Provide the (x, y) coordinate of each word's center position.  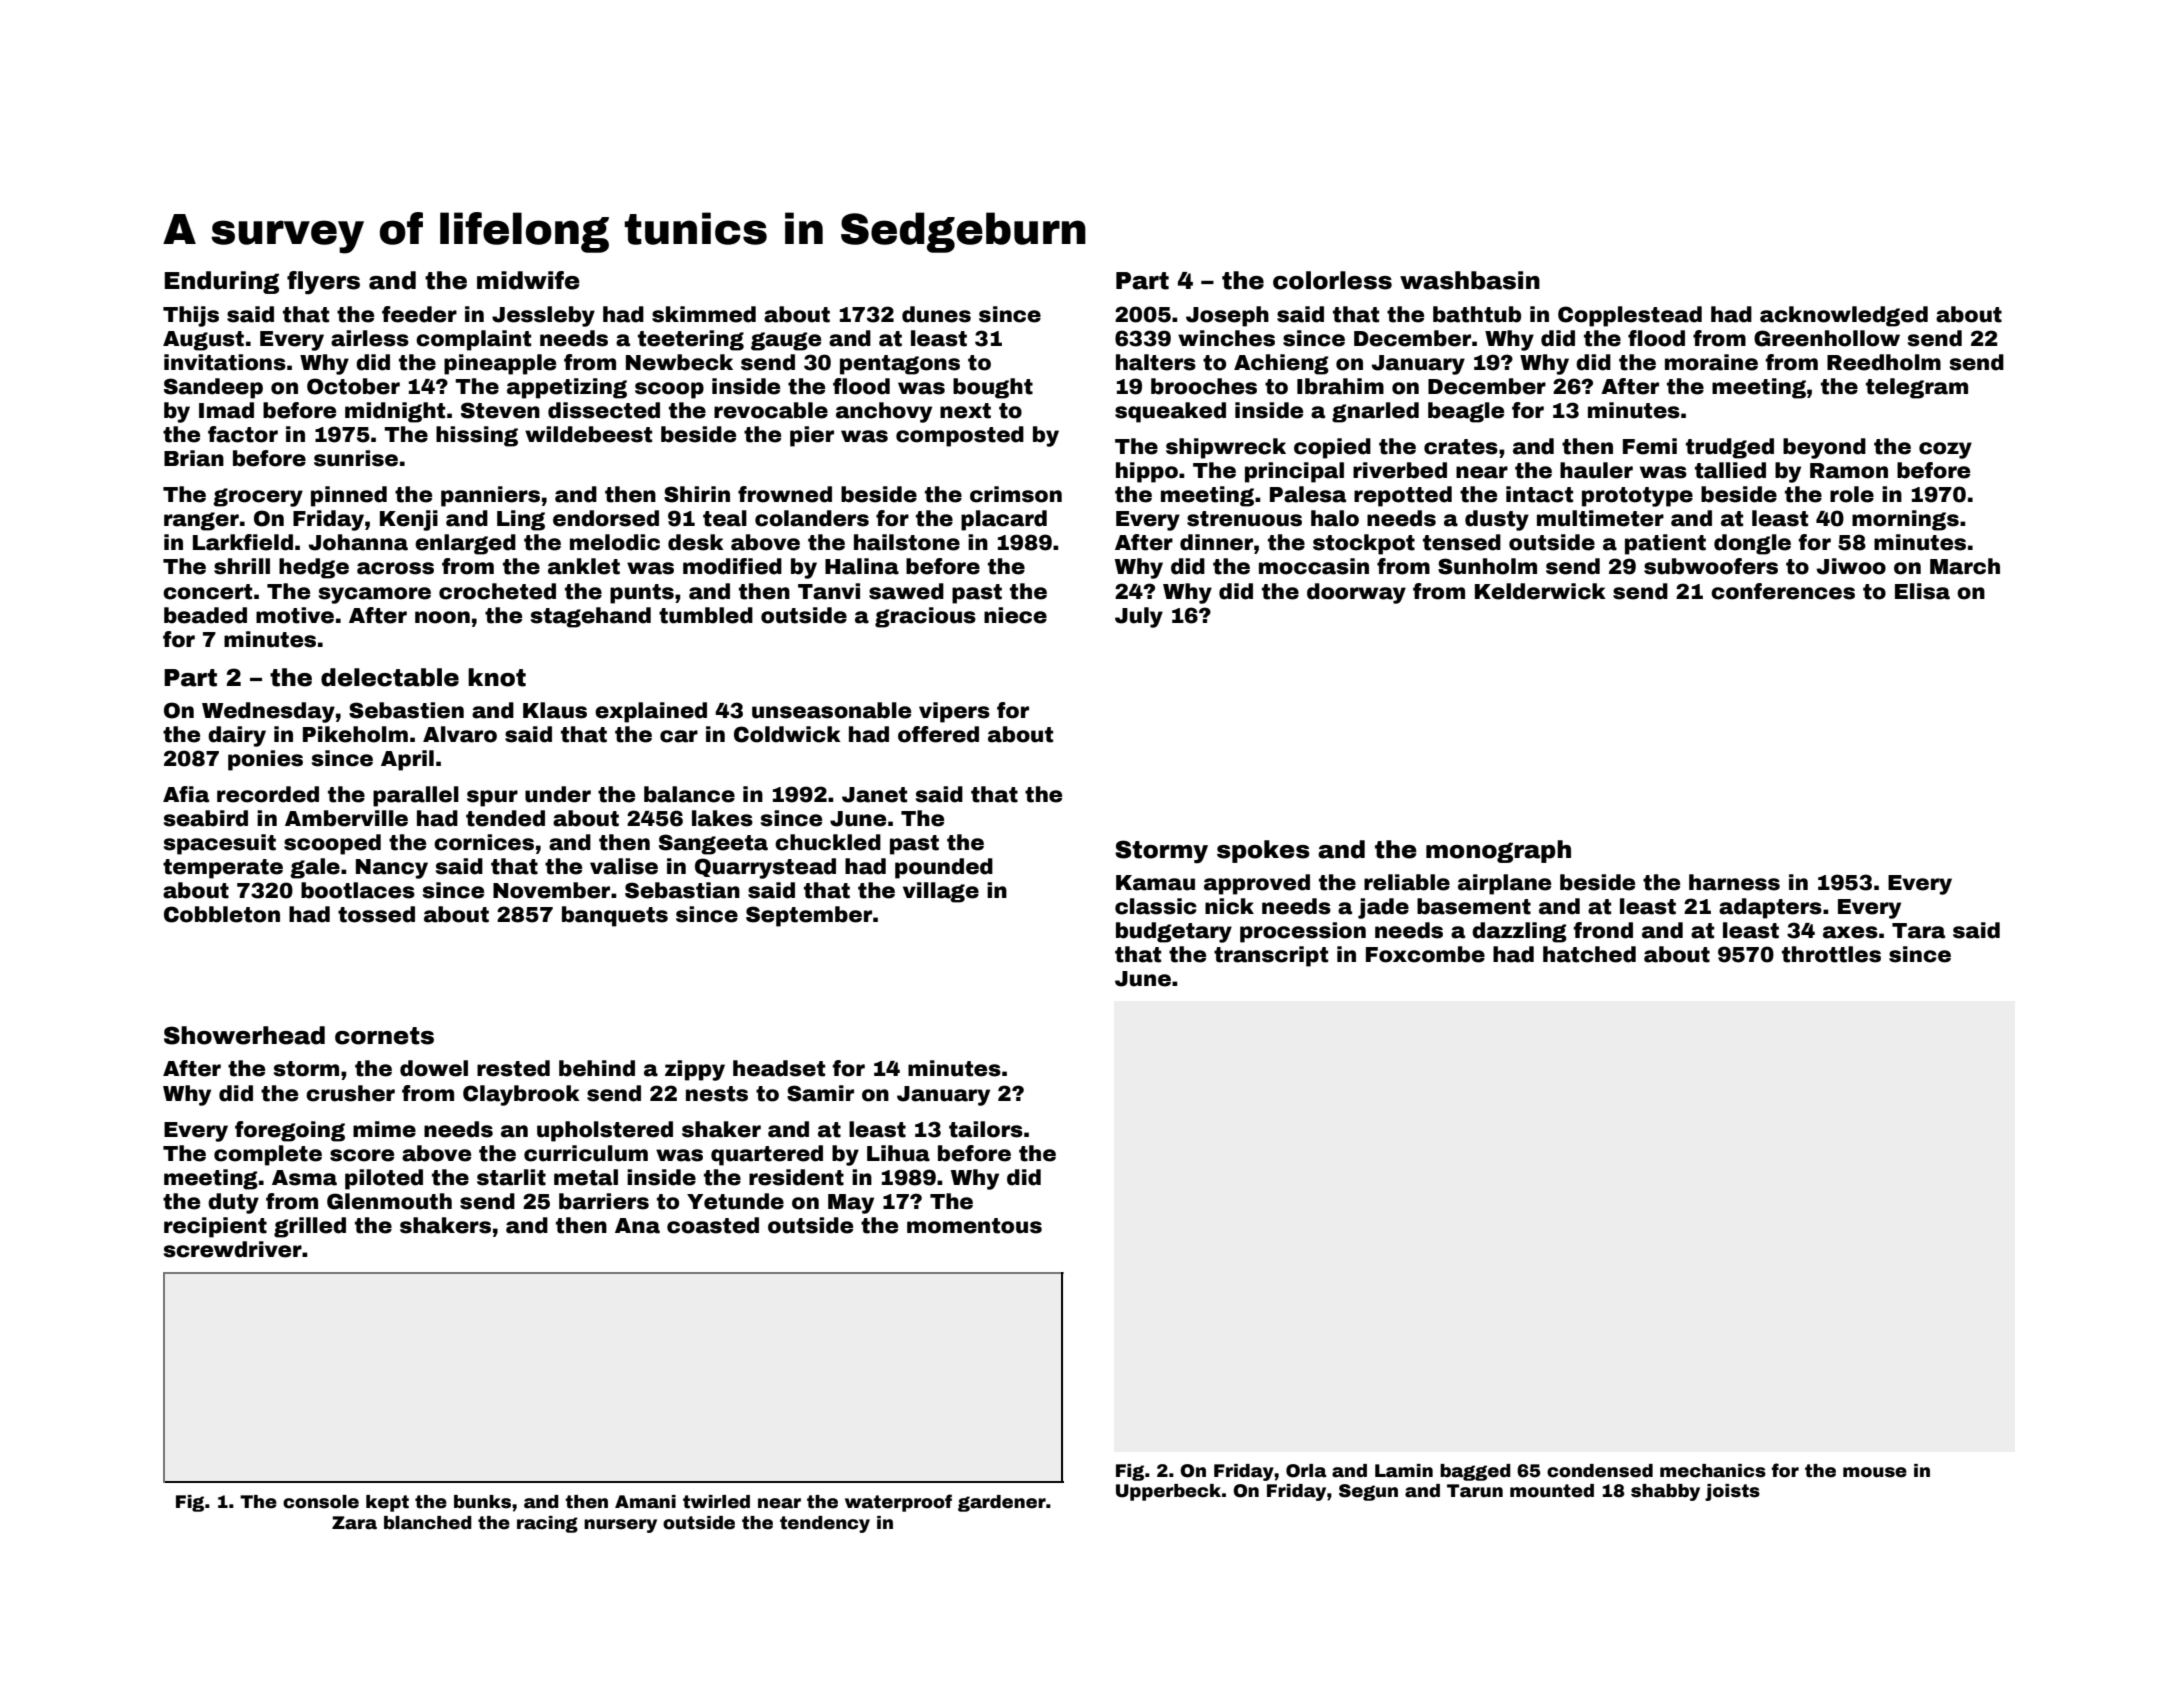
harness (1734, 882)
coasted (713, 1225)
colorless (1332, 280)
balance (689, 794)
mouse (1875, 1472)
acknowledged (1844, 316)
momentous (974, 1226)
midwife (528, 280)
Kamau (1155, 883)
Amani (645, 1502)
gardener (1002, 1503)
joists (1732, 1492)
